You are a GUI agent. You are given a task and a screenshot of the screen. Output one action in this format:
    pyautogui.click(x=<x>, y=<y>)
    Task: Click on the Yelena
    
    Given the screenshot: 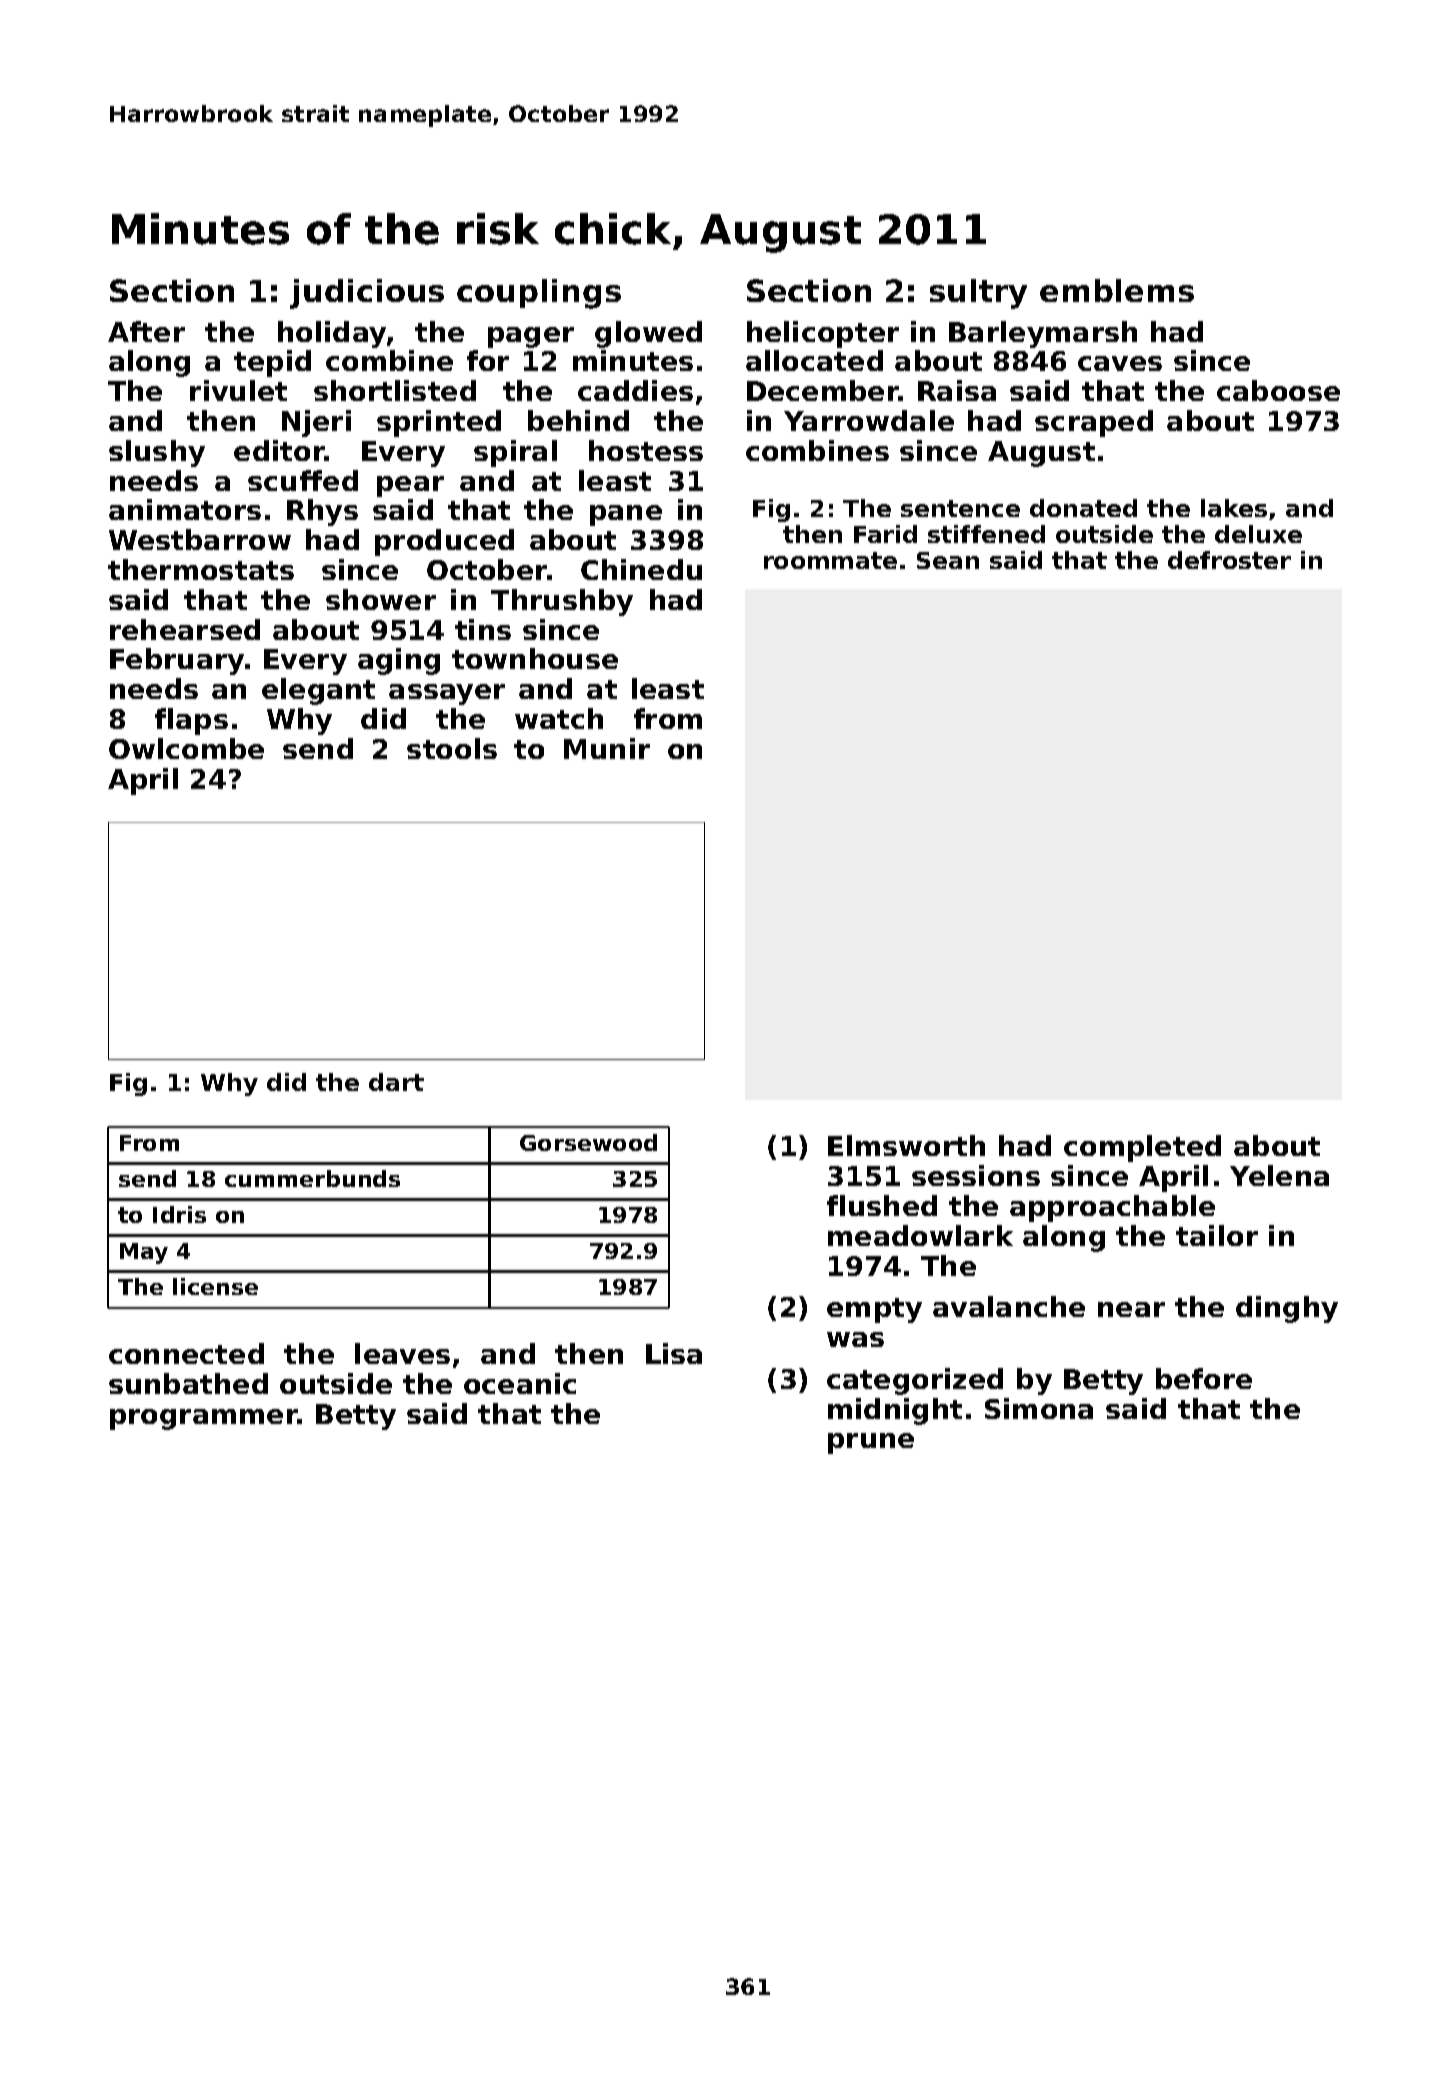 What is the action you would take?
    pyautogui.click(x=1279, y=1175)
